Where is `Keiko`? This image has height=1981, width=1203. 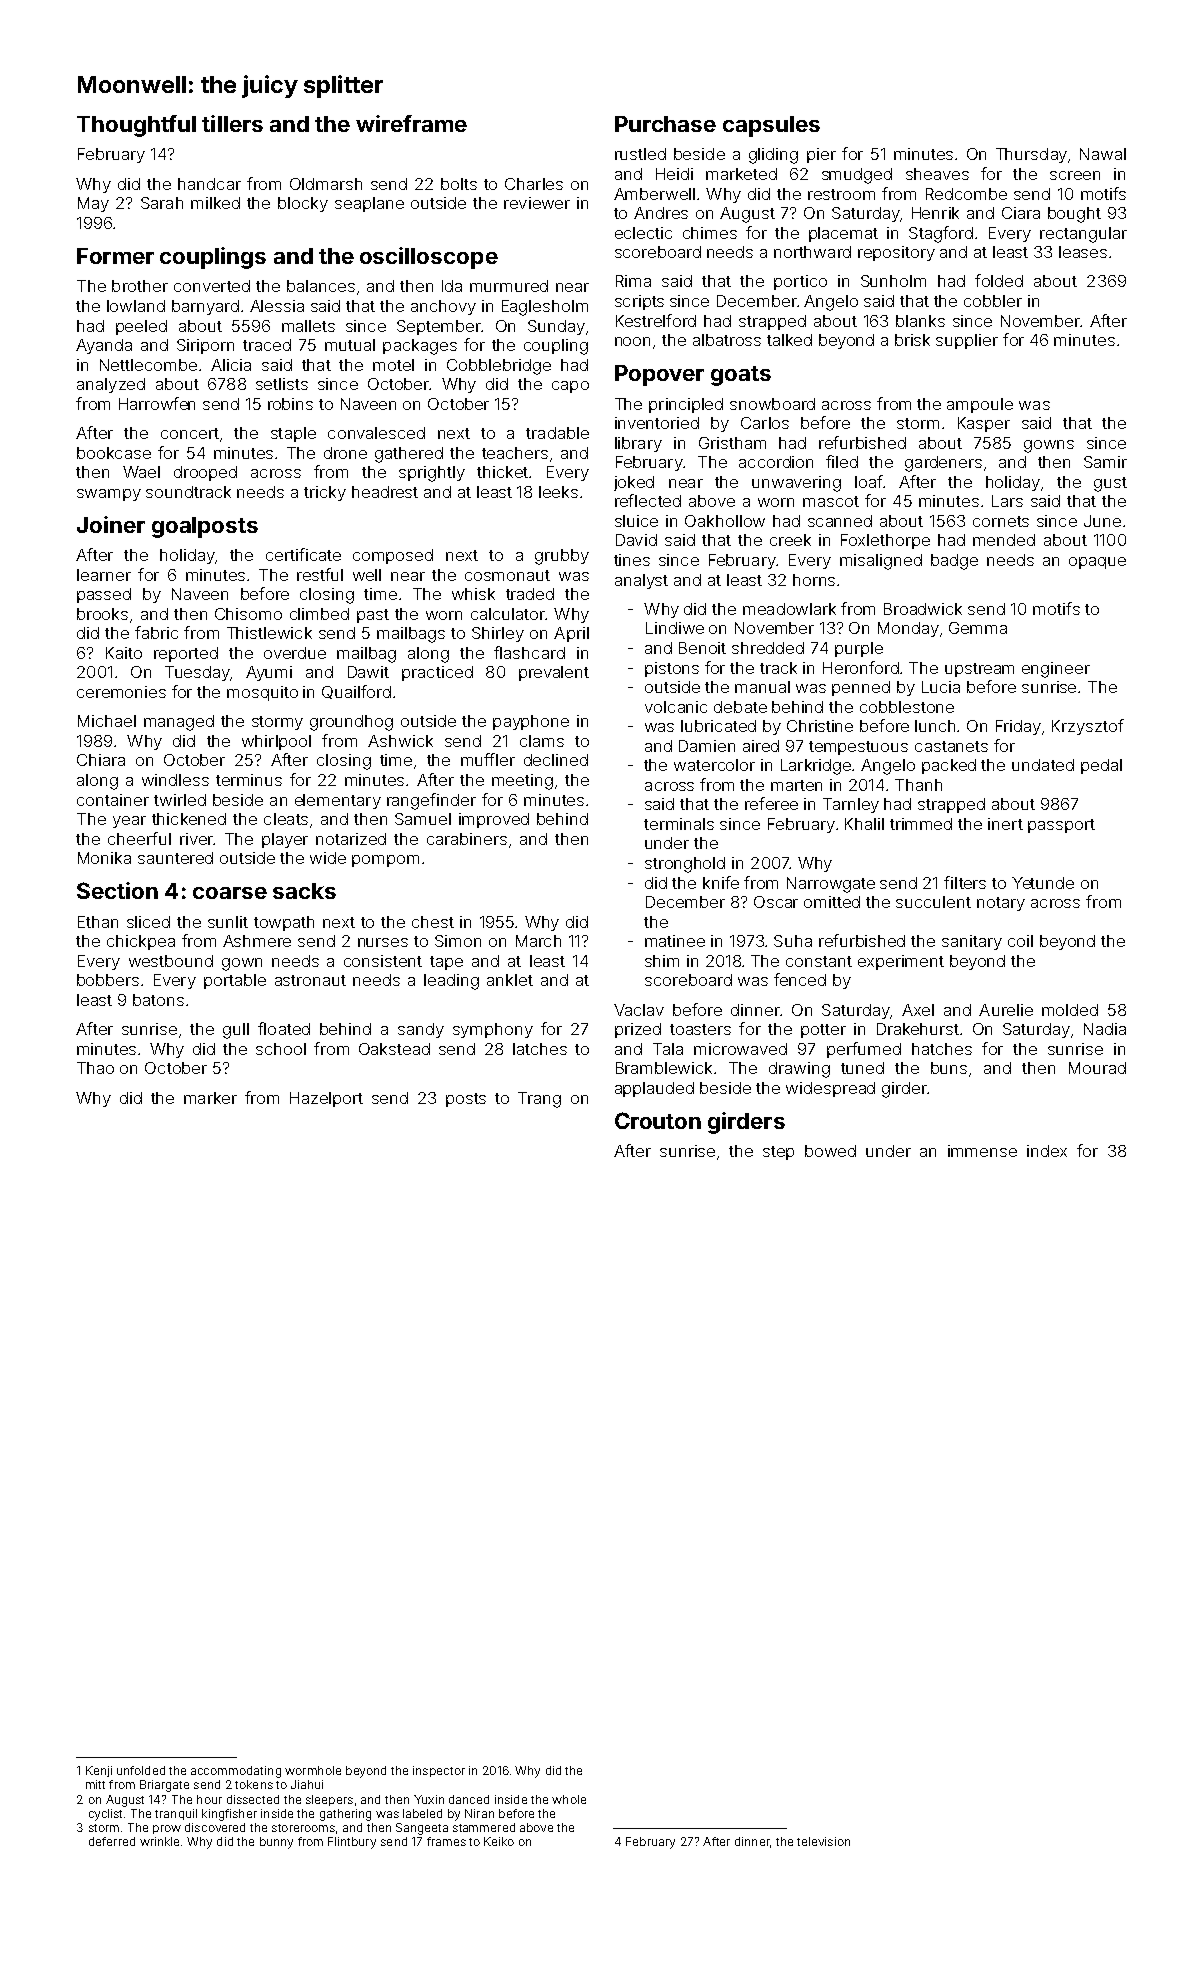
Keiko is located at coordinates (499, 1841).
